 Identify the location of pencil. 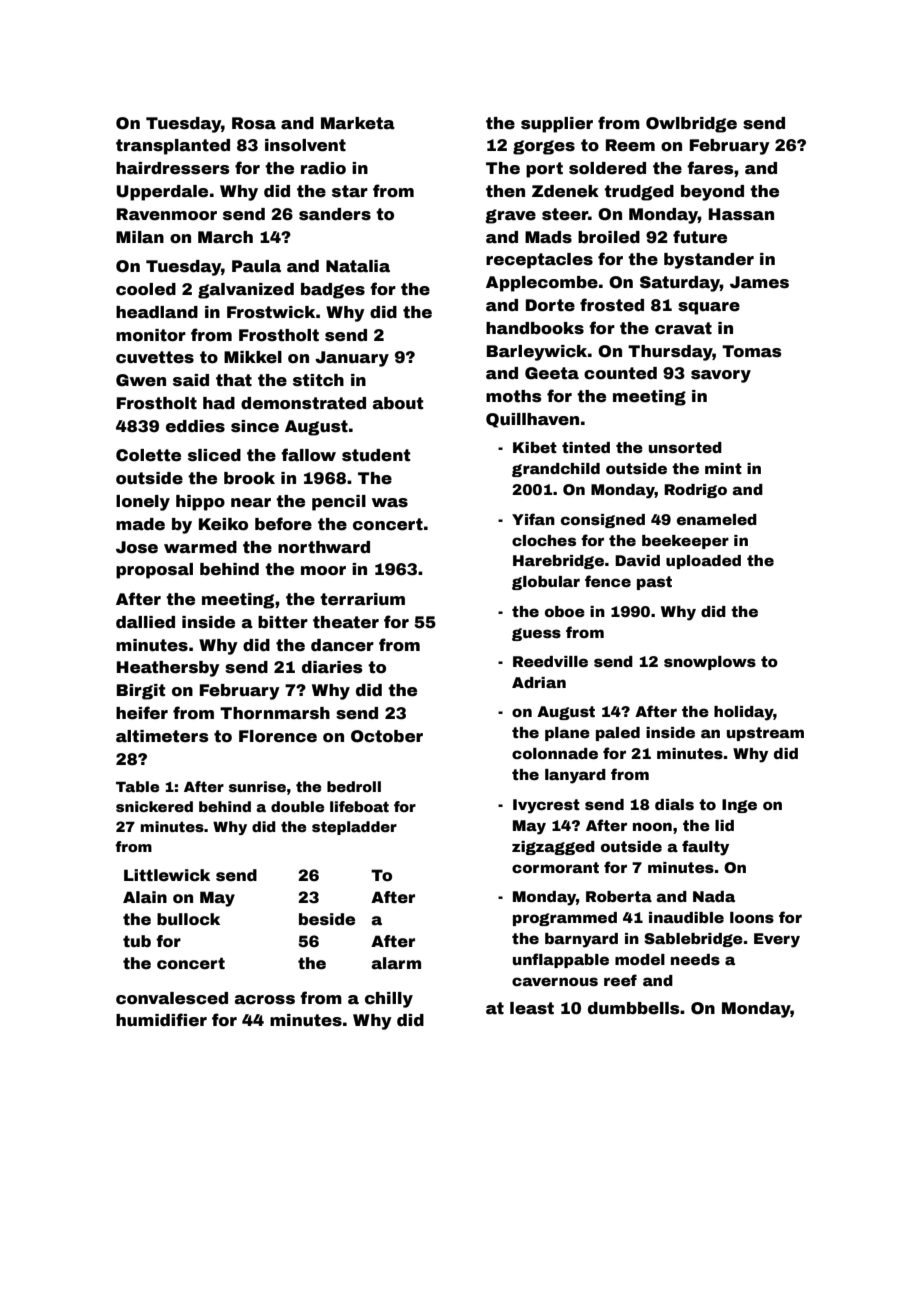
(339, 503).
